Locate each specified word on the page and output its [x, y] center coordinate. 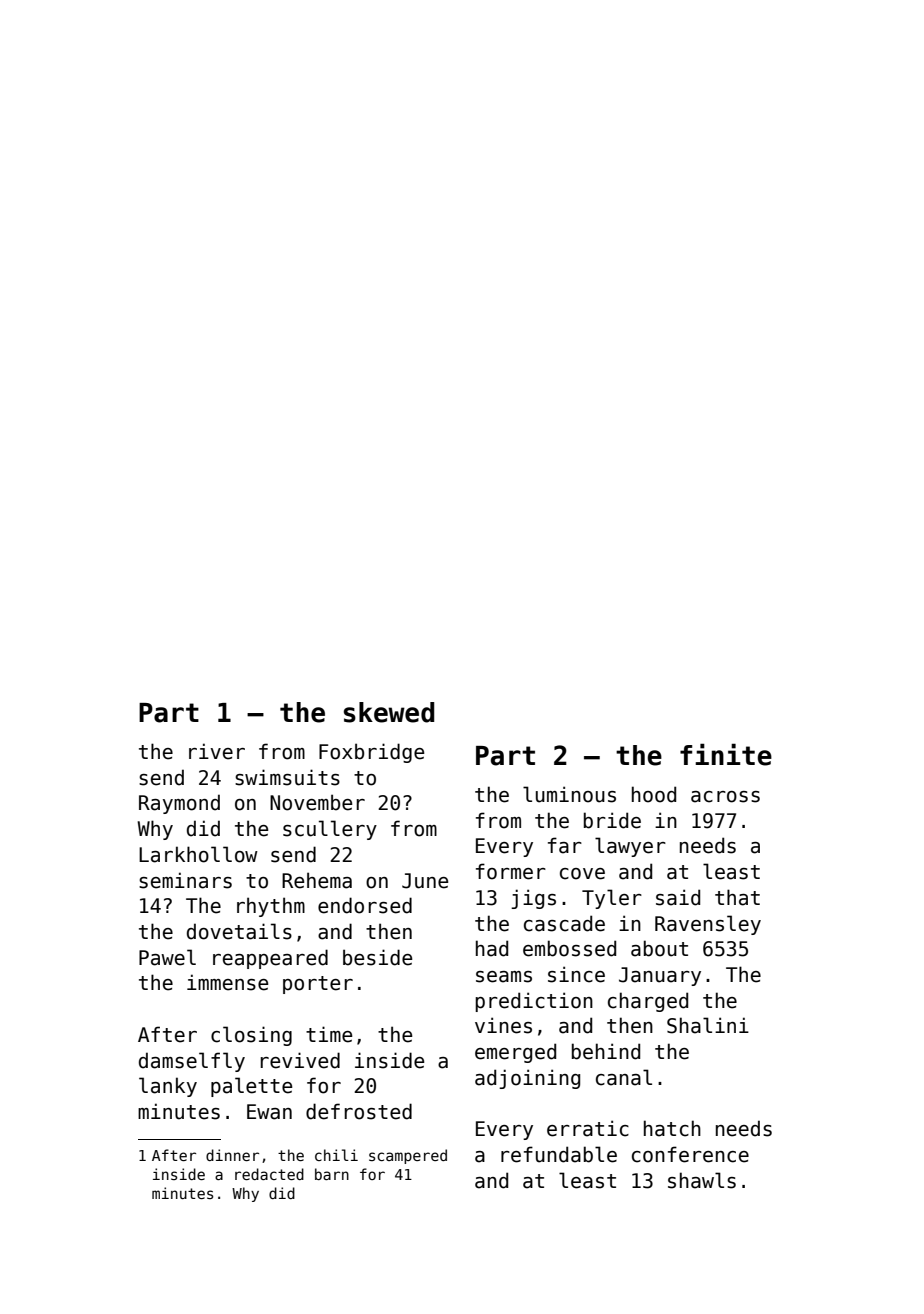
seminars [185, 880]
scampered [408, 1156]
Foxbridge [371, 753]
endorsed [365, 905]
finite [726, 754]
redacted [269, 1174]
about [659, 948]
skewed [389, 712]
